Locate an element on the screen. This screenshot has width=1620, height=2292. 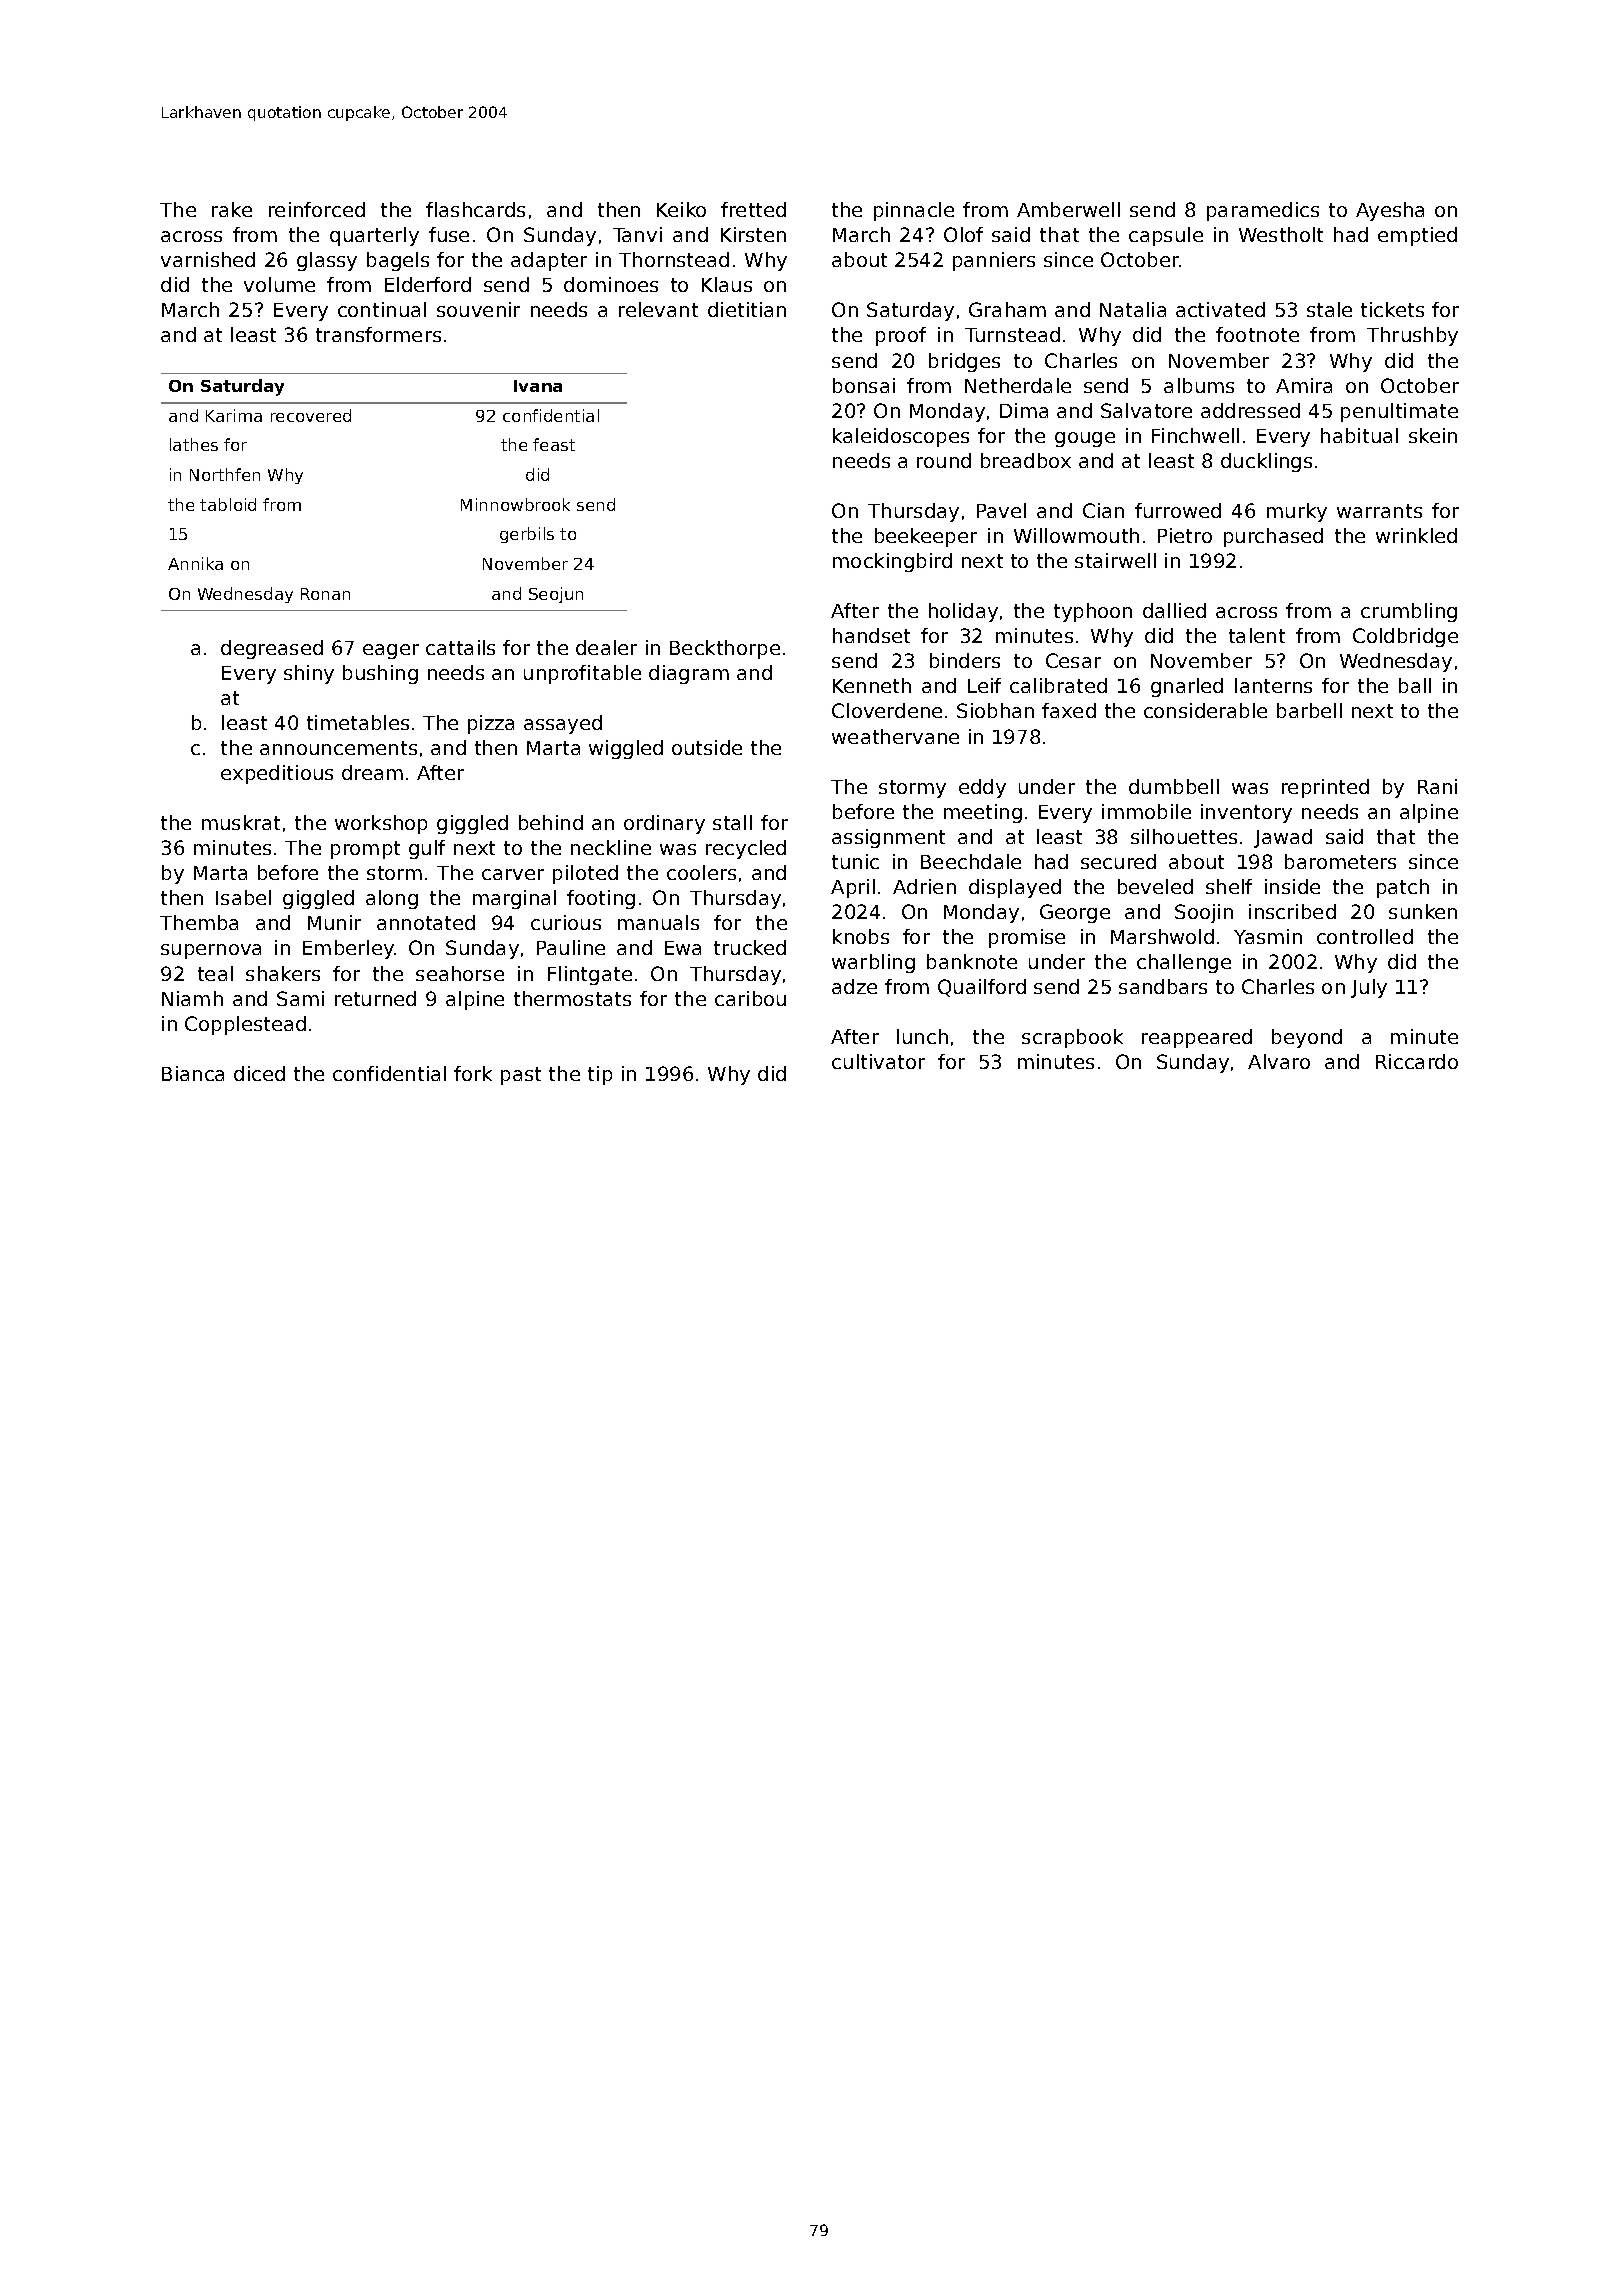
diced is located at coordinates (259, 1073).
